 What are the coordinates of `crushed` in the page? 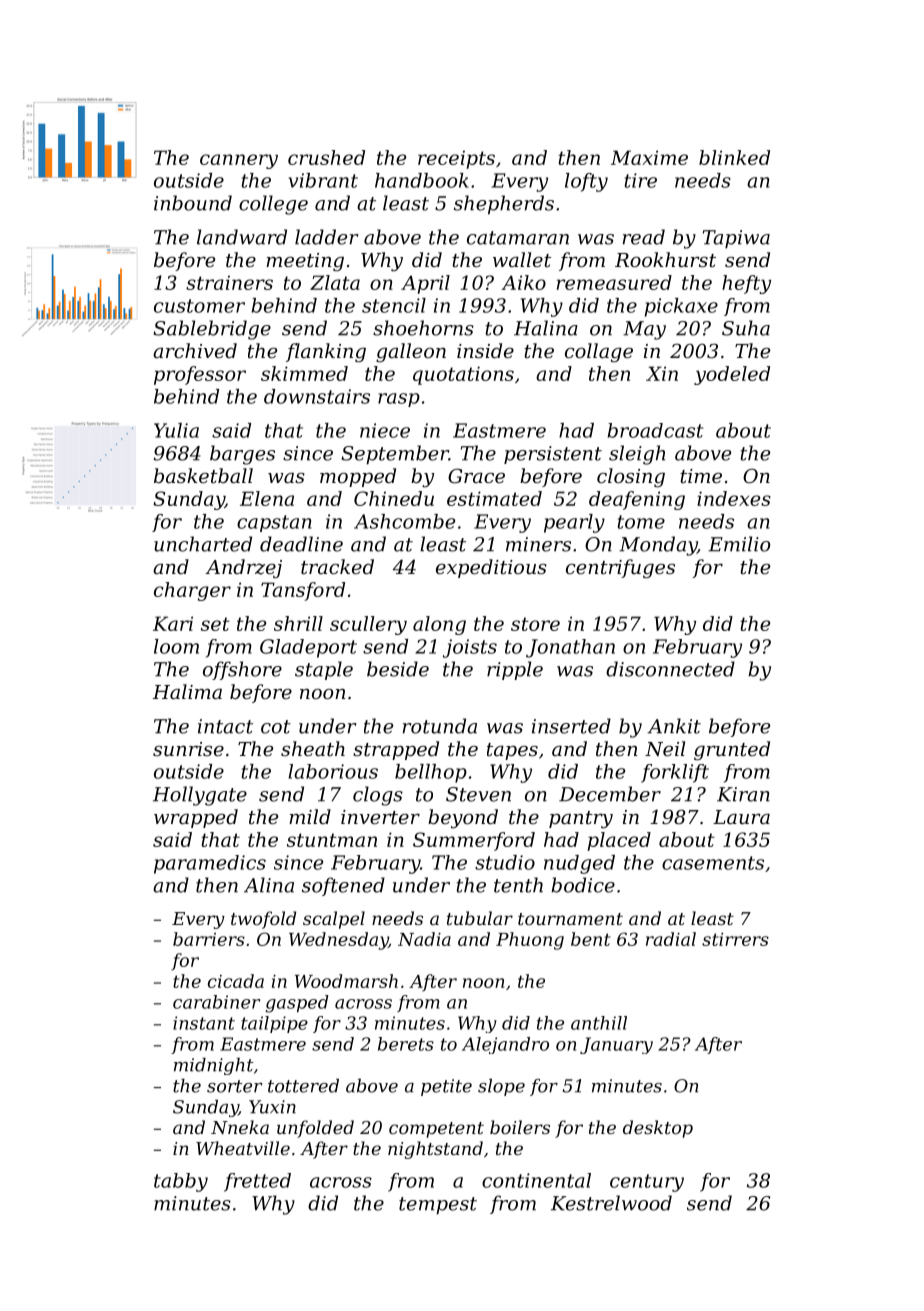 It's located at (326, 157).
